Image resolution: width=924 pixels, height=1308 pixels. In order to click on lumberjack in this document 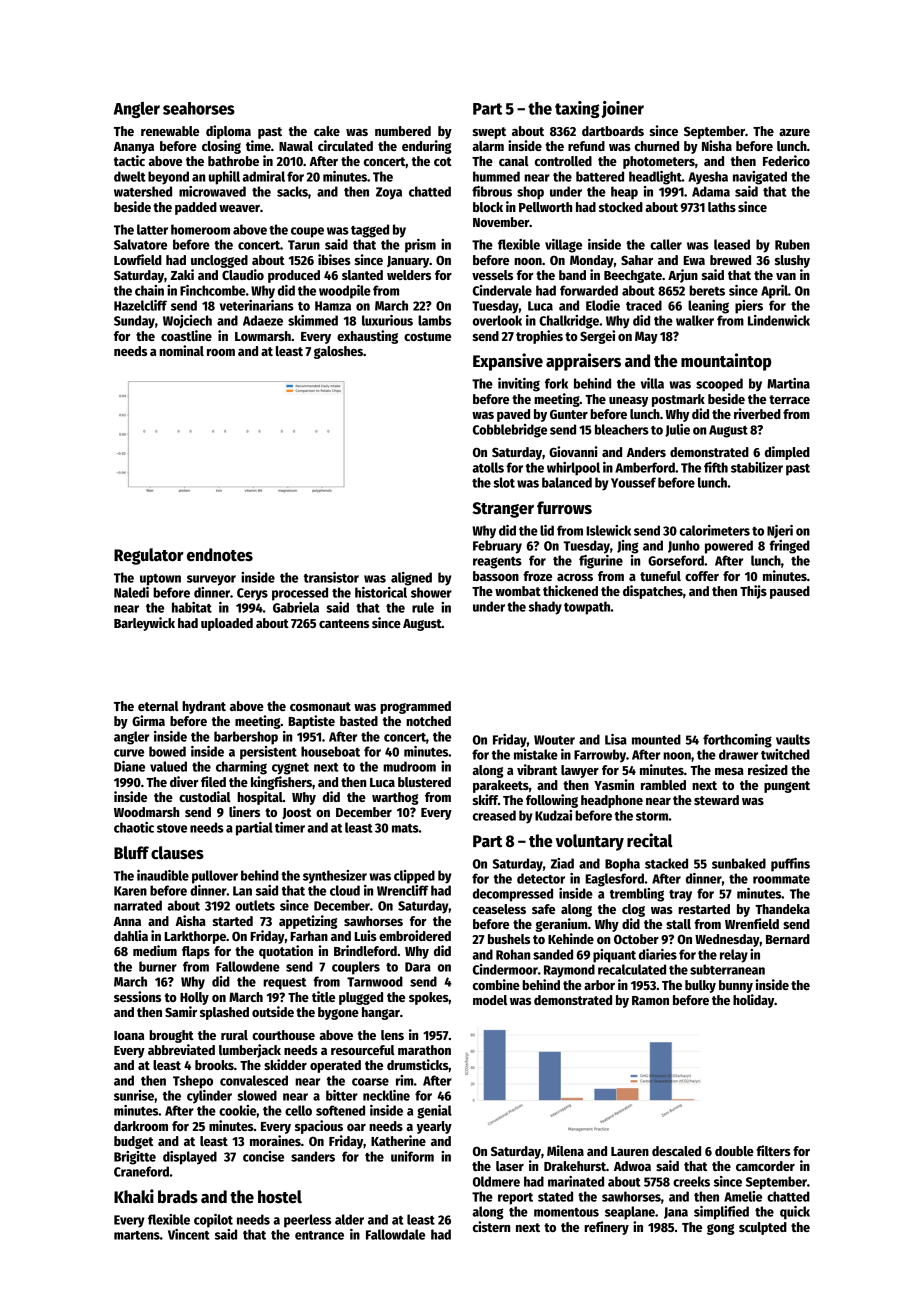, I will do `click(250, 1051)`.
